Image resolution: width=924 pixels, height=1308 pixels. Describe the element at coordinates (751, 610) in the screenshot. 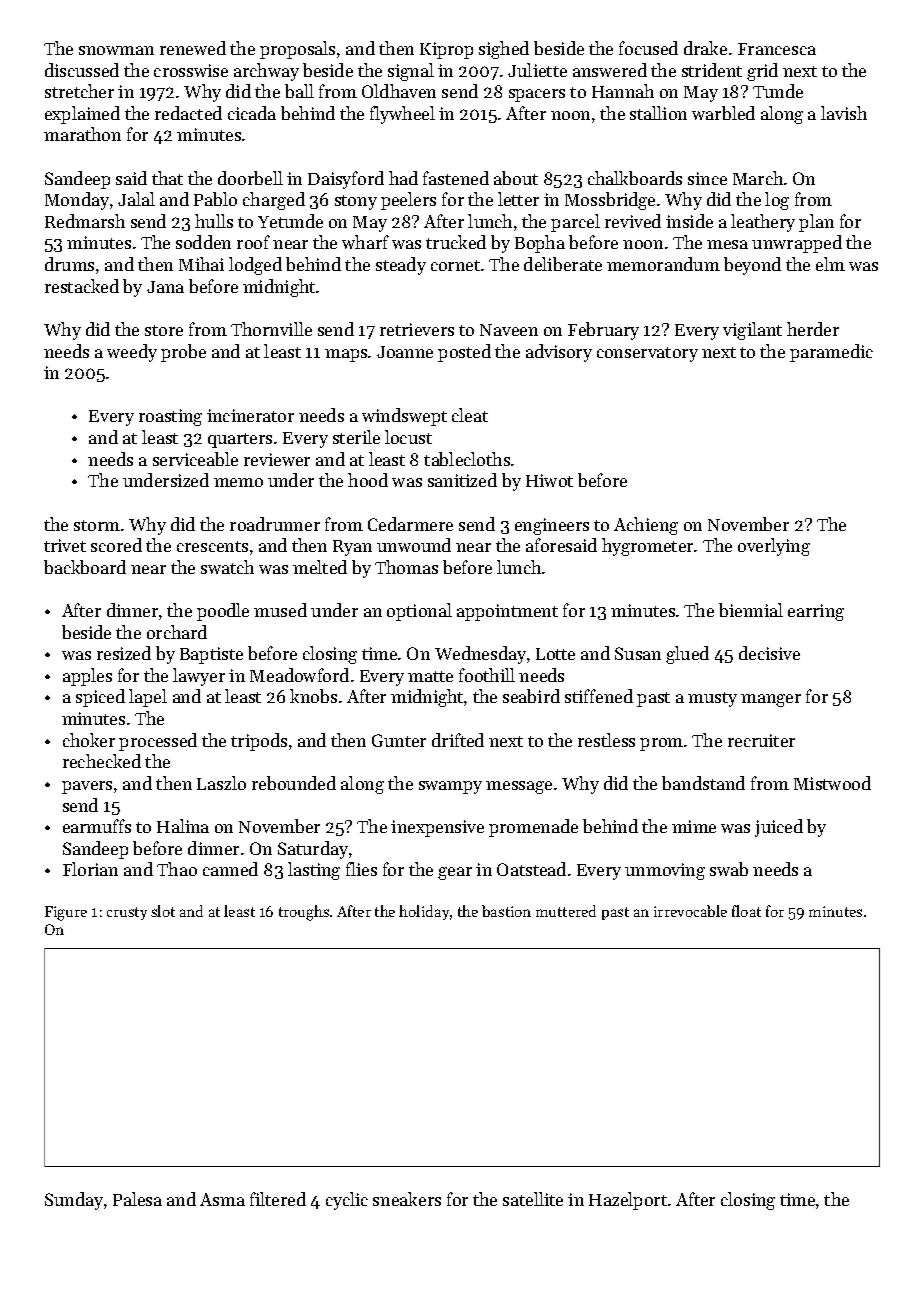

I see `biennial` at that location.
